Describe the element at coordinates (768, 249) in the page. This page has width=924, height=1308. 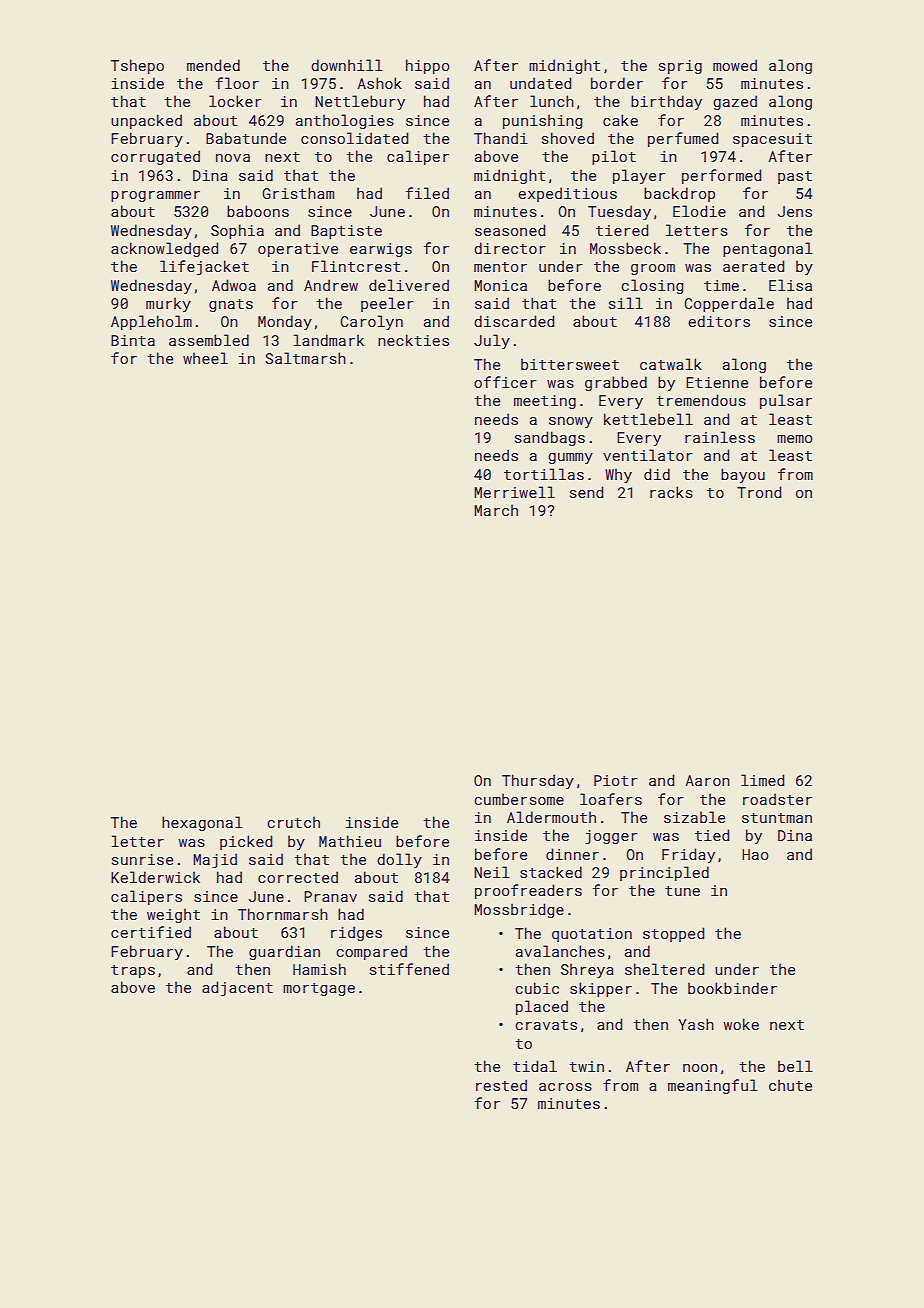
I see `pentagonal` at that location.
